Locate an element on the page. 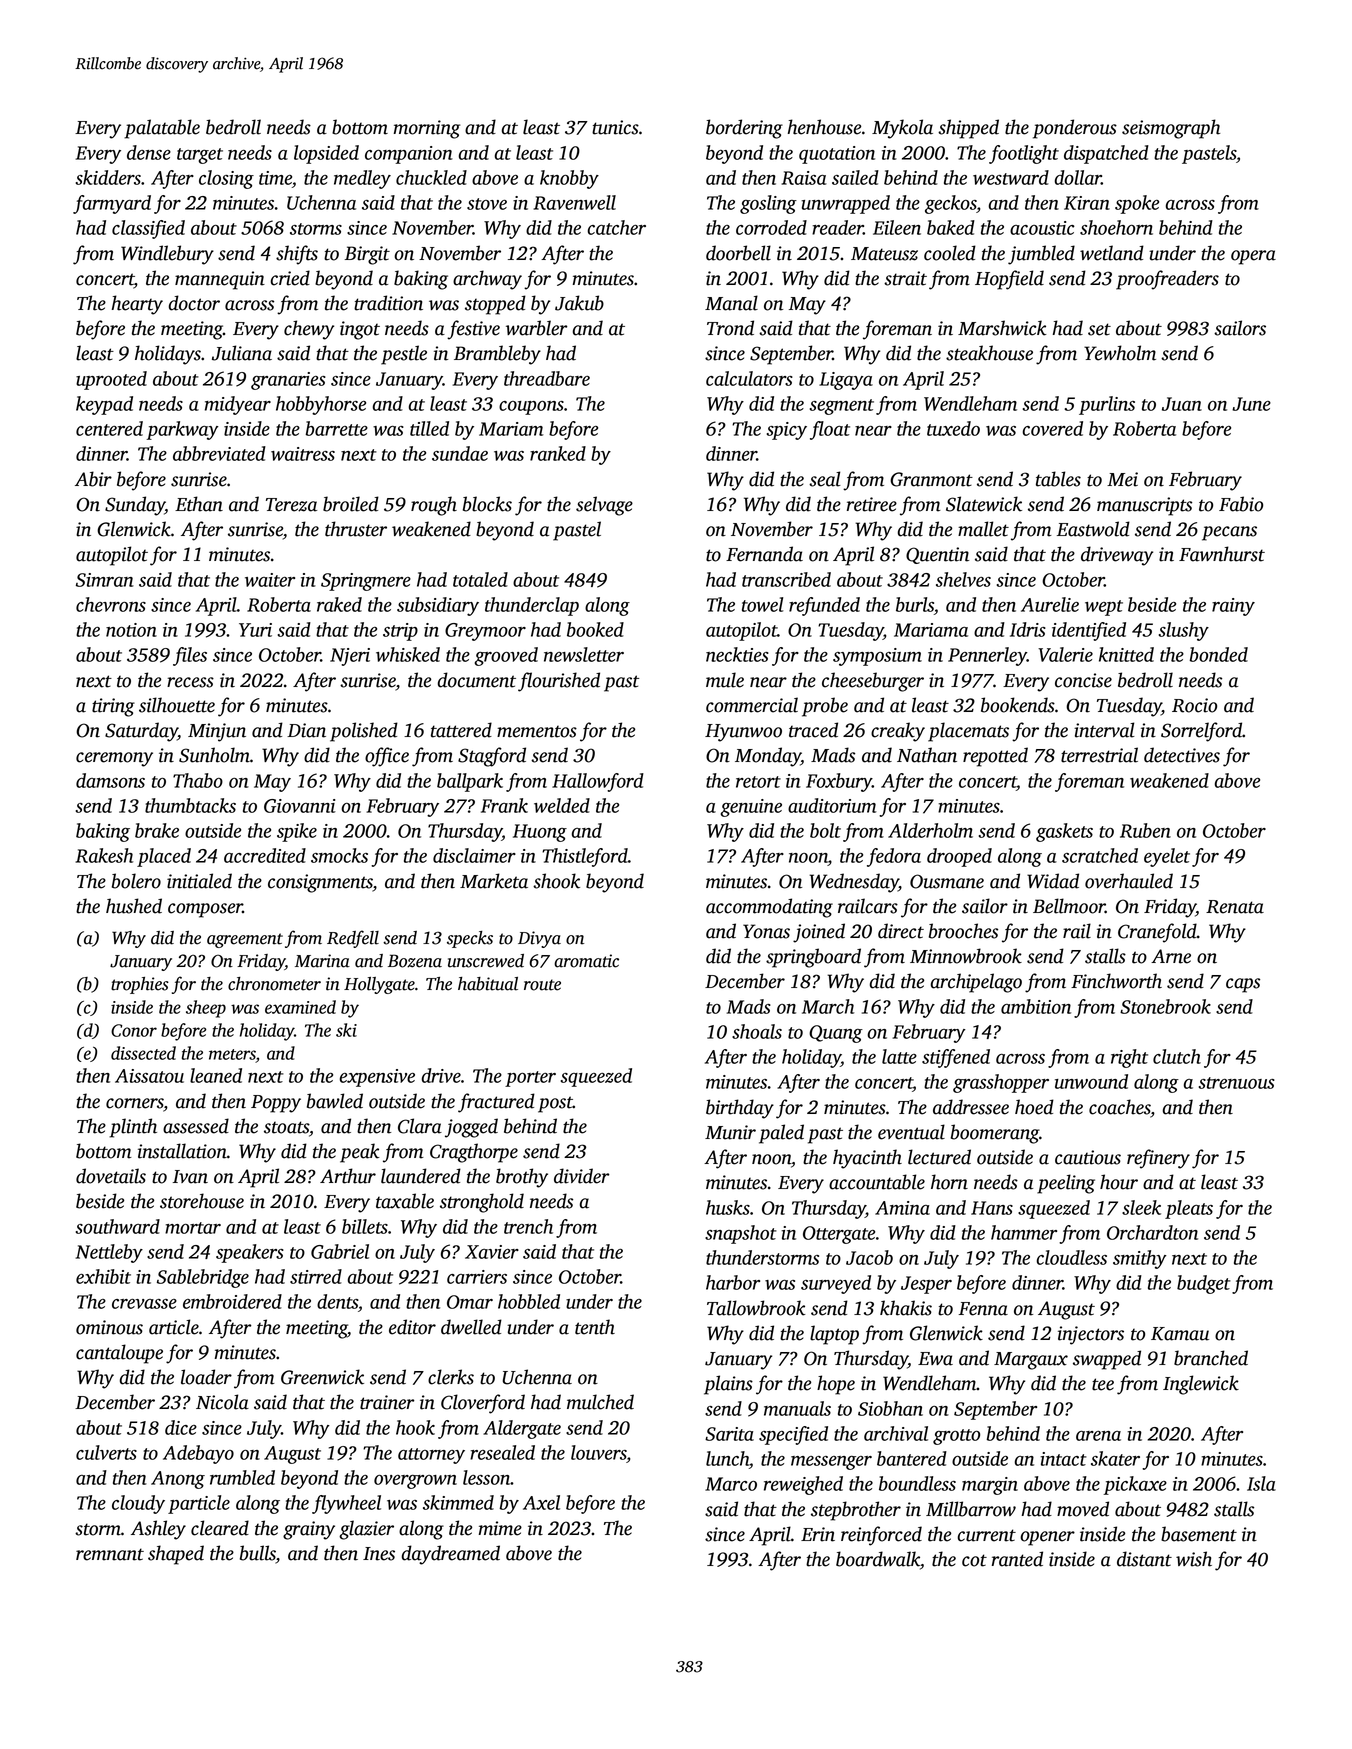 This document has width=1352, height=1749. shipped is located at coordinates (968, 129).
